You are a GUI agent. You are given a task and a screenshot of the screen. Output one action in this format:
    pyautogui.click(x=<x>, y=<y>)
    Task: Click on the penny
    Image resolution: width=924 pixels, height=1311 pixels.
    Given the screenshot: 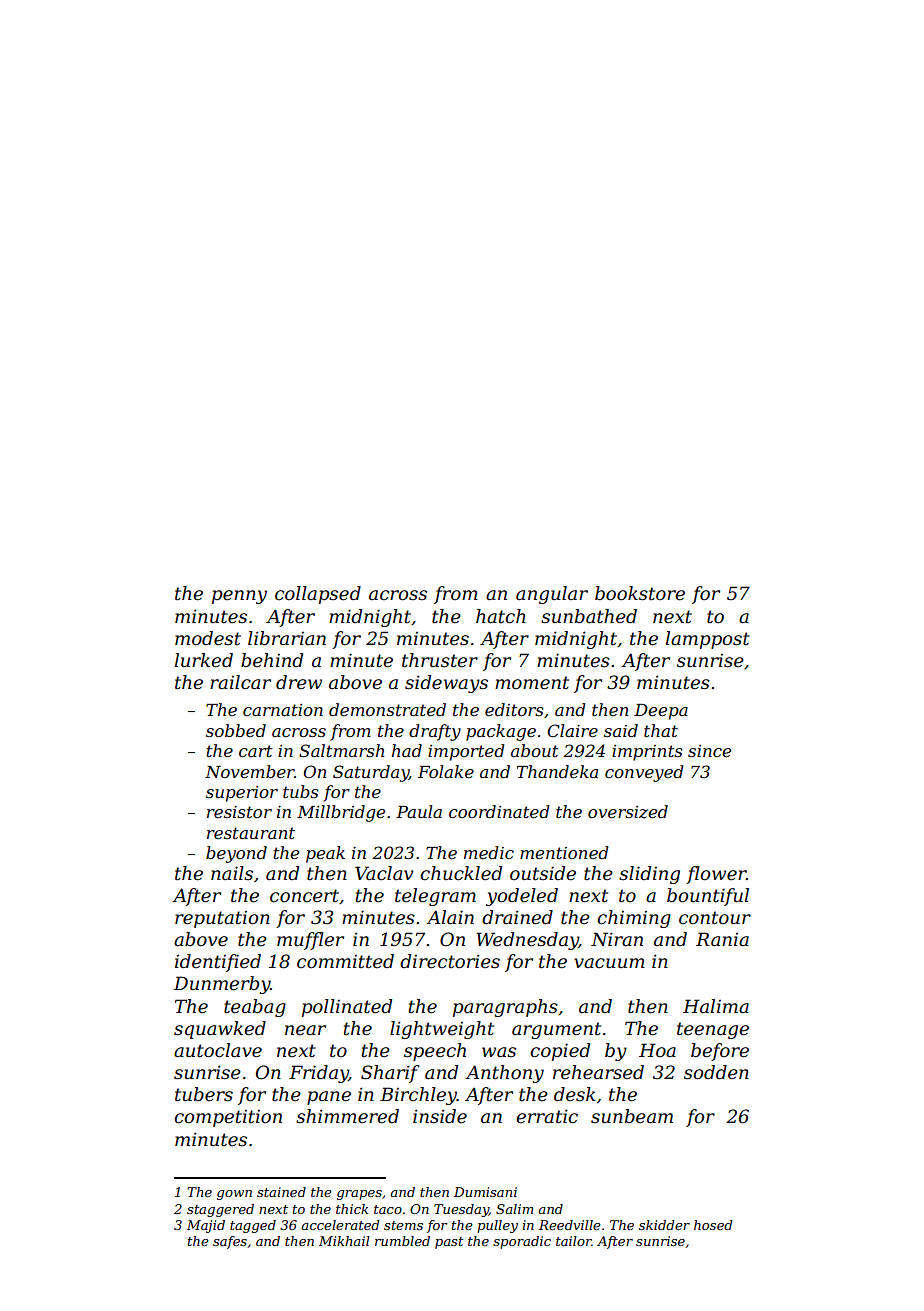 What is the action you would take?
    pyautogui.click(x=239, y=597)
